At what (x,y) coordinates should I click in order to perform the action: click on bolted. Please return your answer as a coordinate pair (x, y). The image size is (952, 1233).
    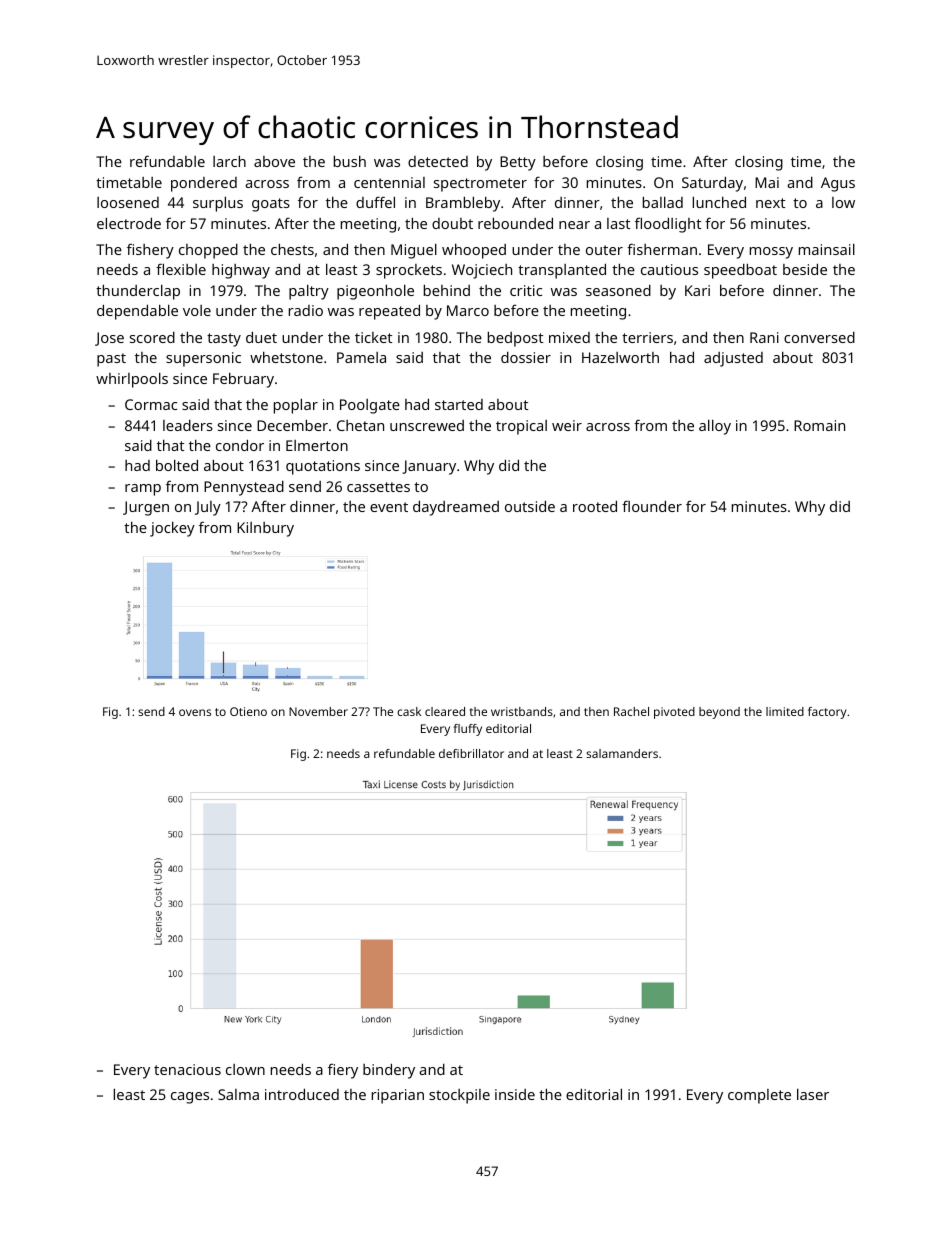
    Looking at the image, I should click on (177, 465).
